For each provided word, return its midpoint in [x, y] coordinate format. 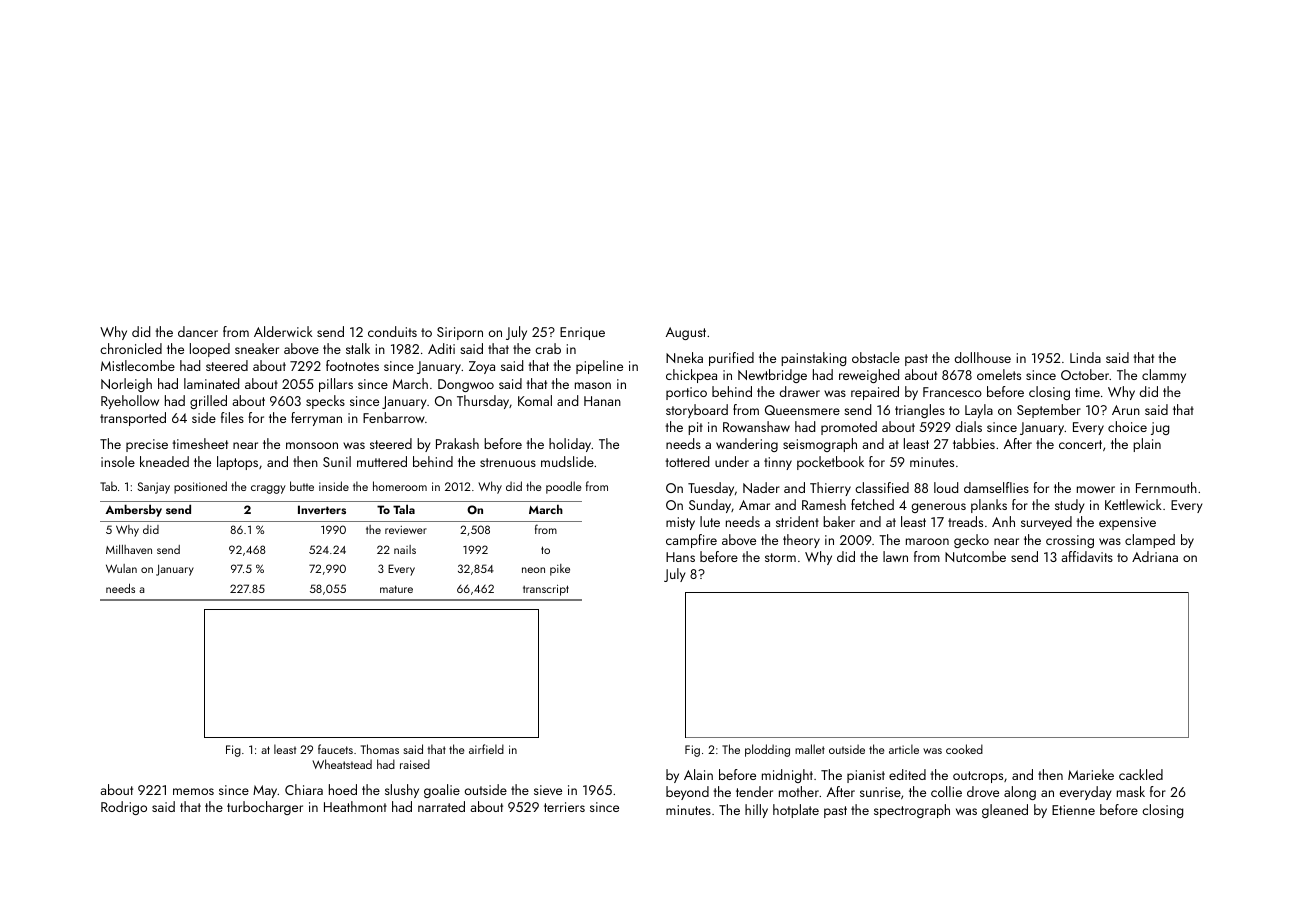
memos [193, 791]
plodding [767, 750]
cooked [964, 749]
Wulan [121, 568]
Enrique [582, 333]
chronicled [131, 348]
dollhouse [983, 357]
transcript [546, 590]
